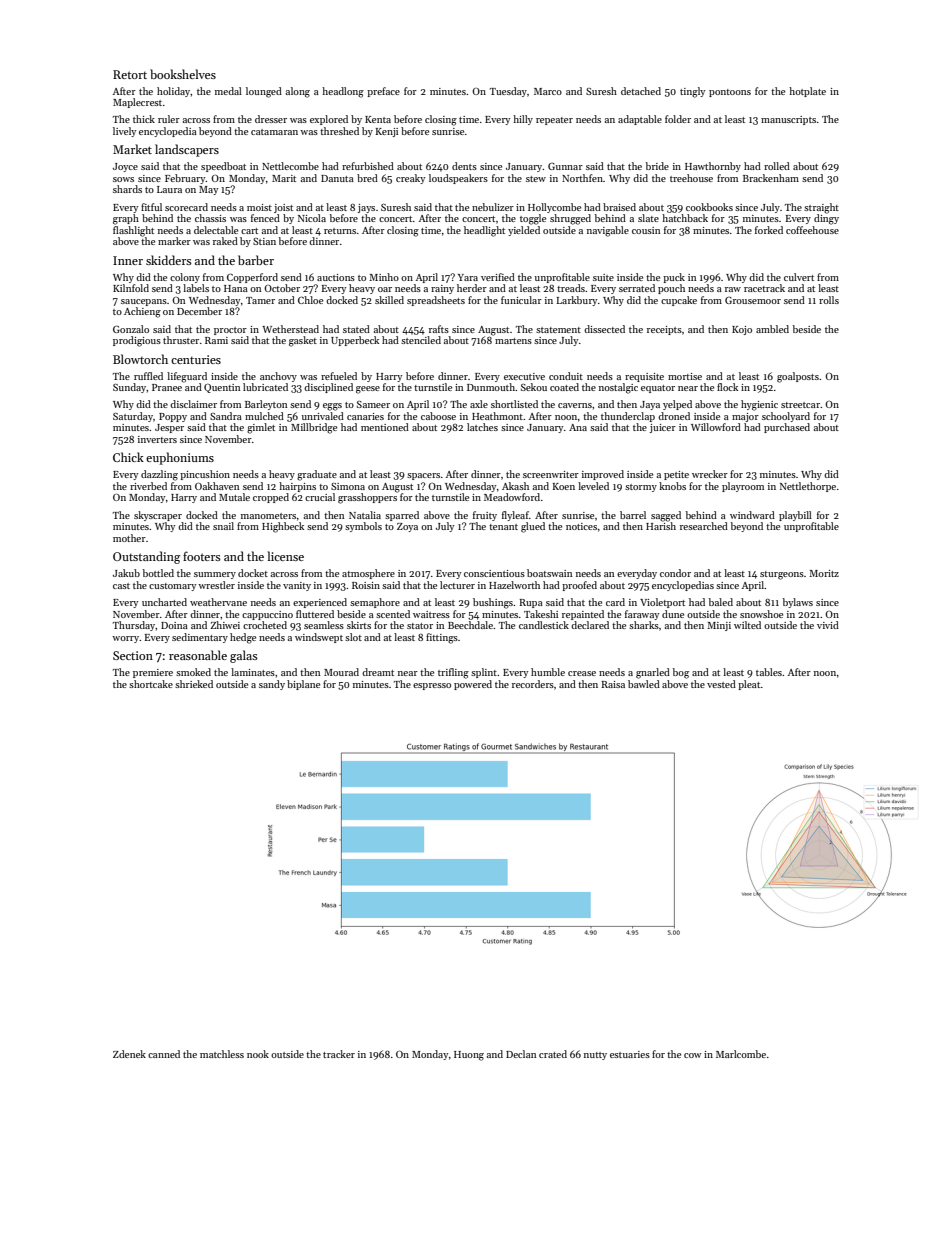  What do you see at coordinates (749, 685) in the screenshot?
I see `pleat` at bounding box center [749, 685].
